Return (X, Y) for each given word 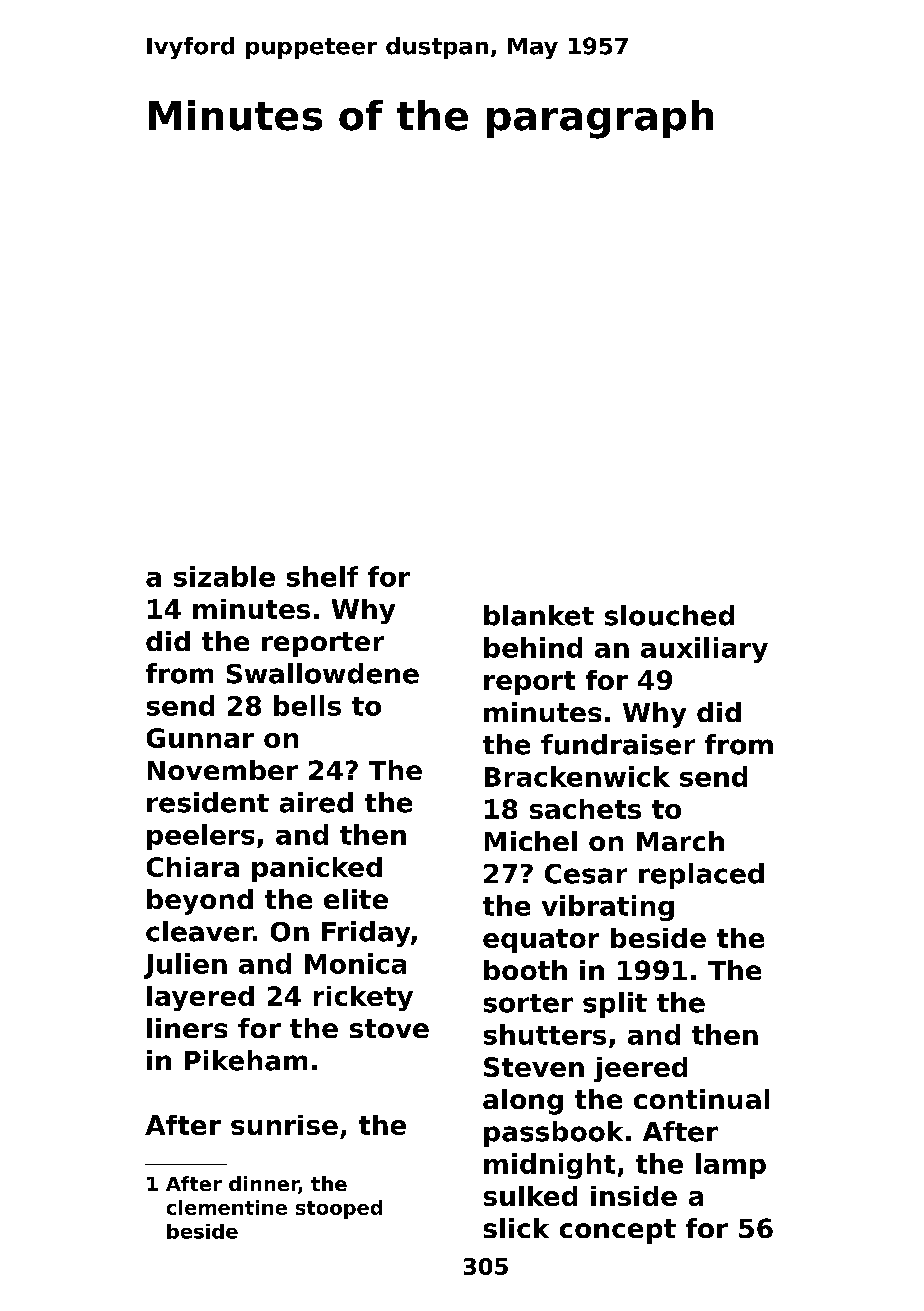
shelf (322, 576)
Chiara (193, 867)
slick (516, 1228)
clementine (227, 1207)
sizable (224, 576)
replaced (701, 876)
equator (541, 941)
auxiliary (704, 650)
